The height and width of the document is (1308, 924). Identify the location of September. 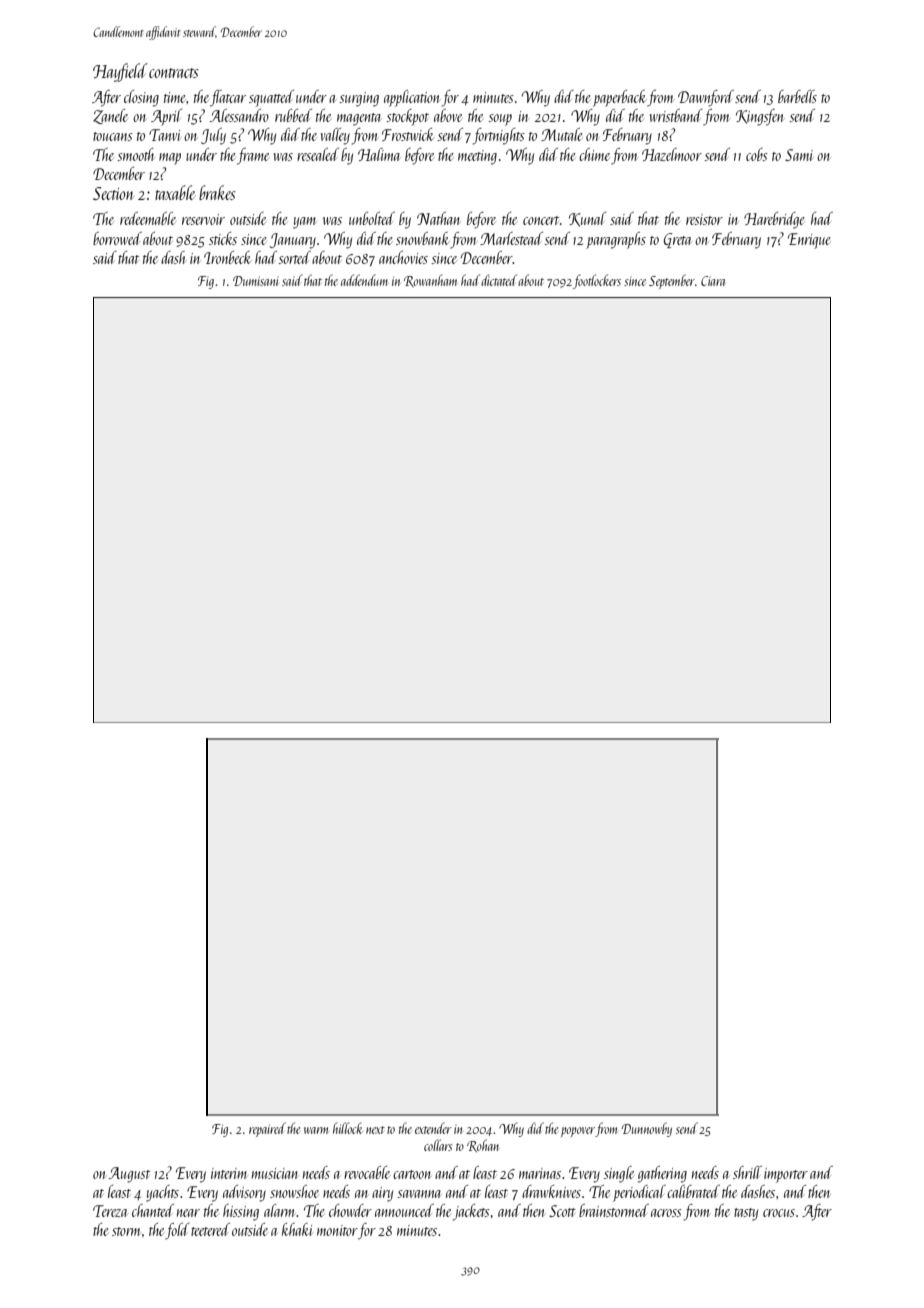
(672, 281).
